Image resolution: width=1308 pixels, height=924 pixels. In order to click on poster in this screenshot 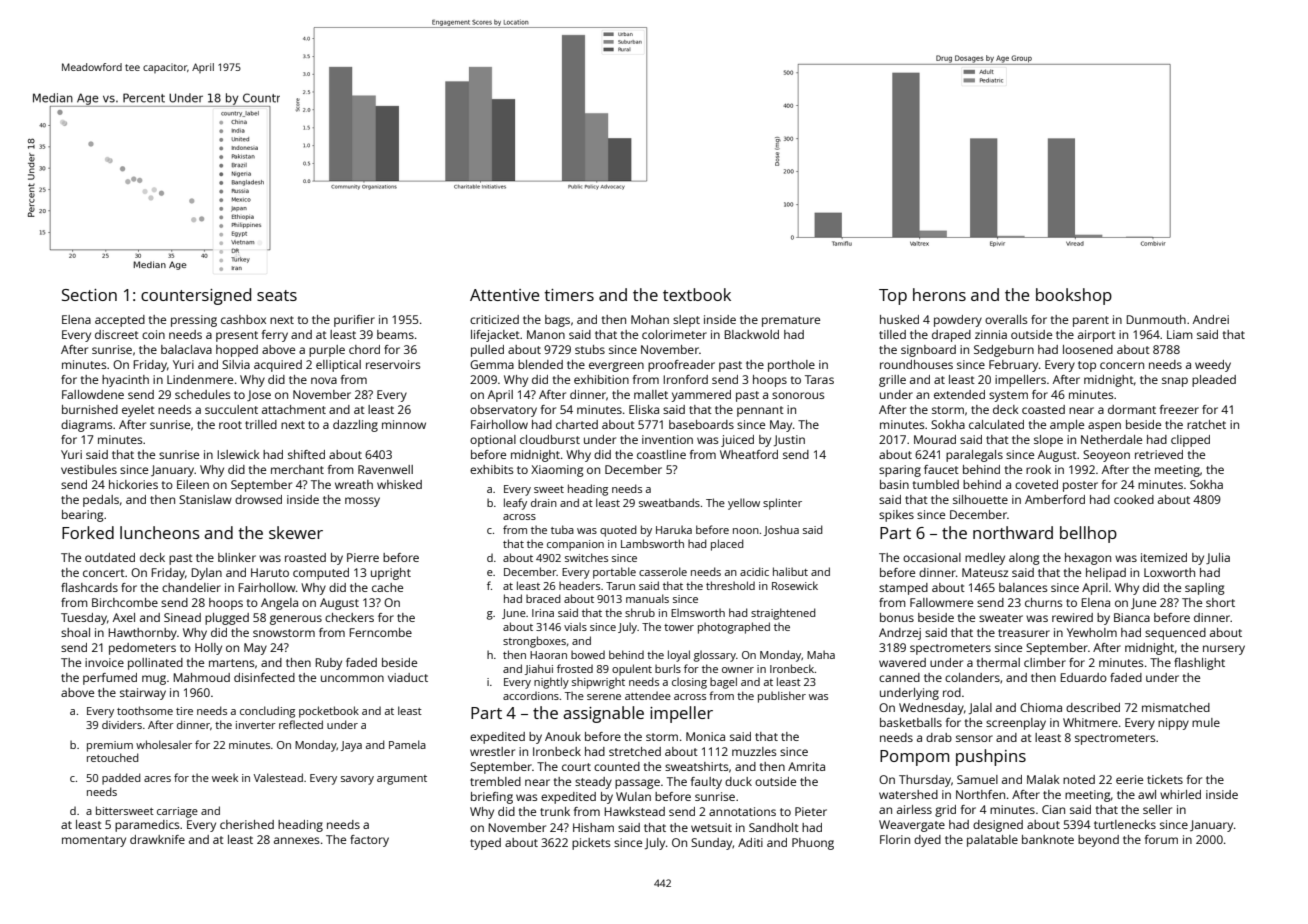, I will do `click(1080, 486)`.
